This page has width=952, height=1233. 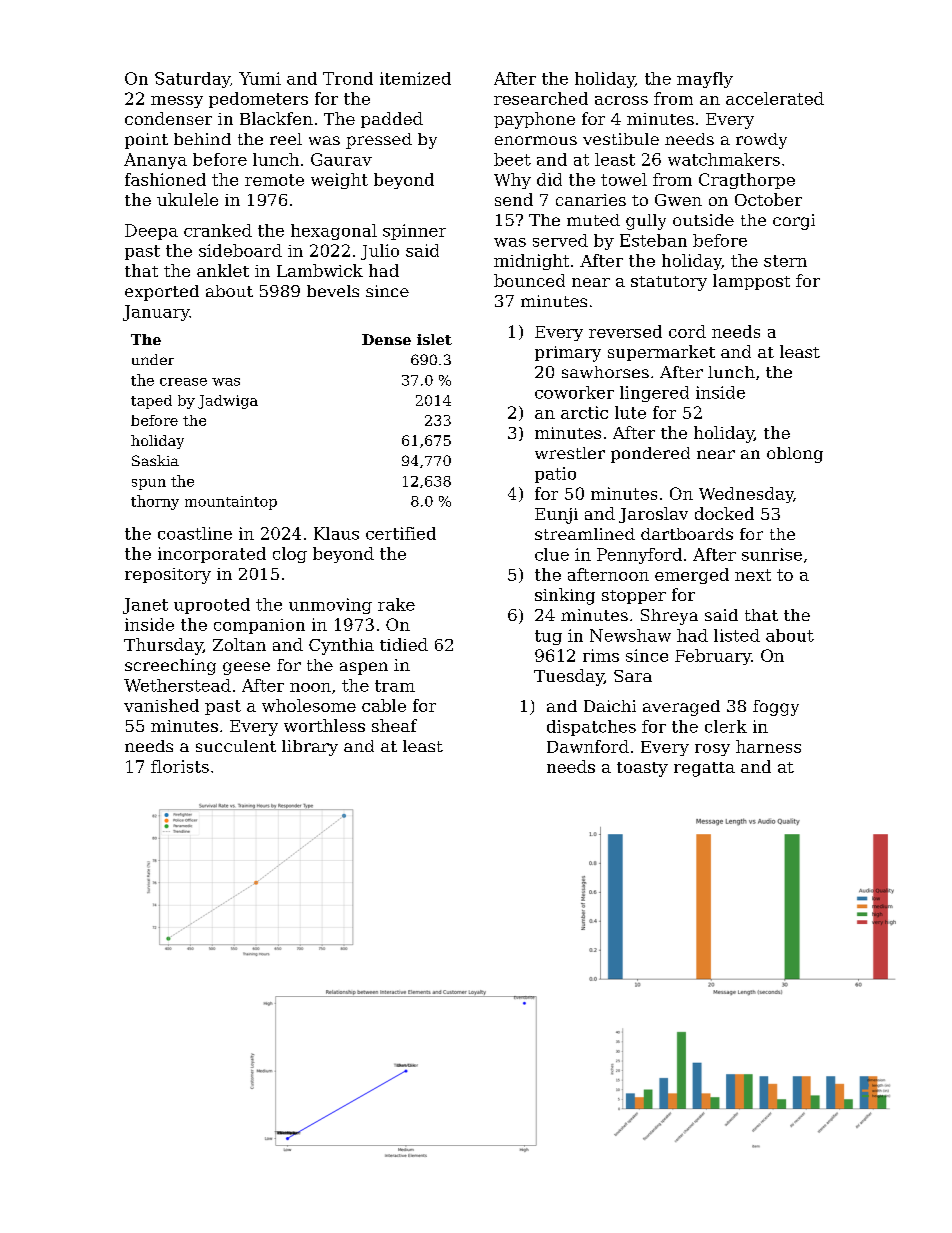 What do you see at coordinates (161, 705) in the page?
I see `vanished` at bounding box center [161, 705].
